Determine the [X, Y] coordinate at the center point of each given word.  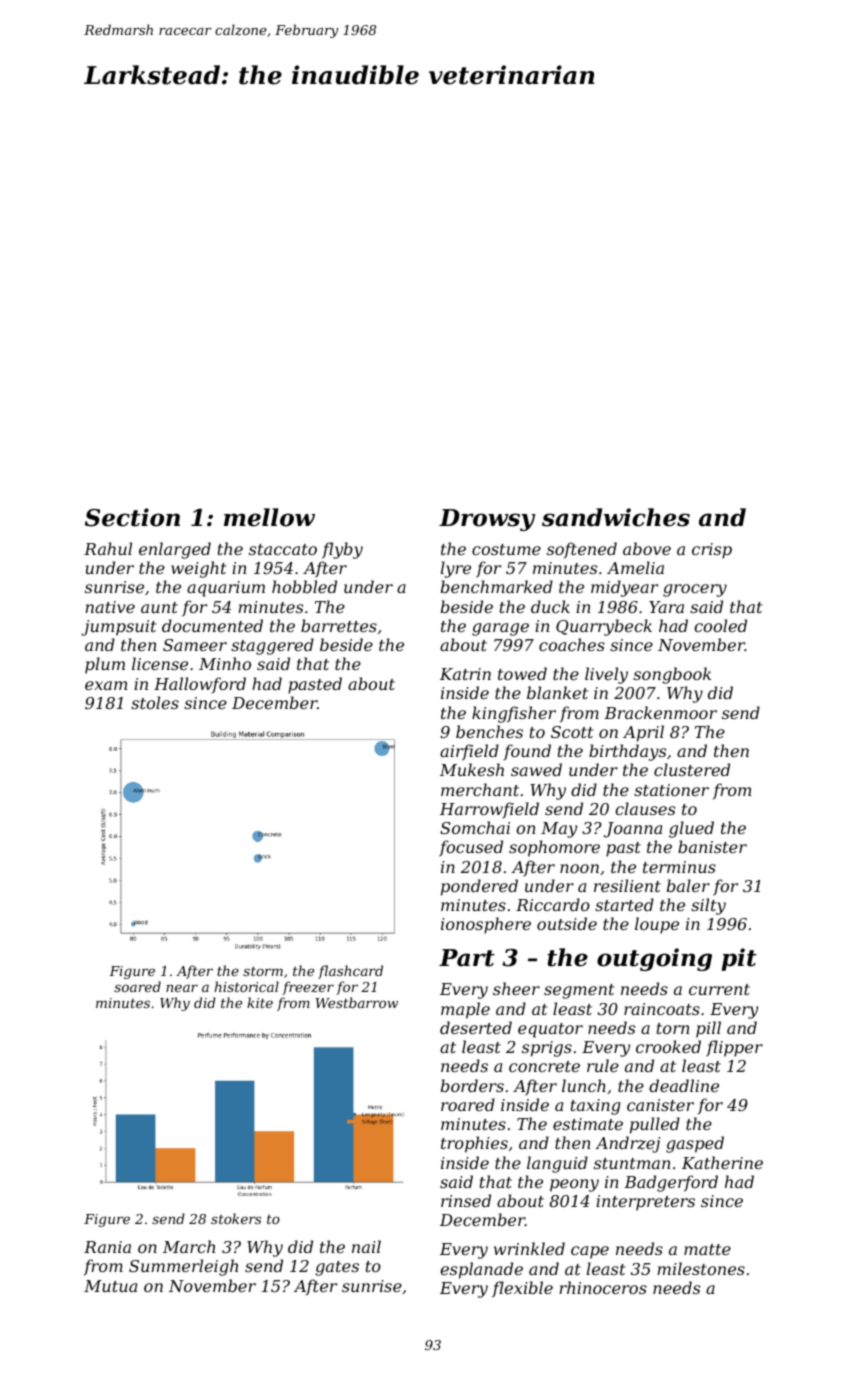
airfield [469, 752]
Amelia [635, 567]
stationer [671, 790]
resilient [627, 885]
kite [260, 1002]
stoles [155, 702]
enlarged [175, 550]
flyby [342, 550]
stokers [236, 1218]
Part [467, 958]
